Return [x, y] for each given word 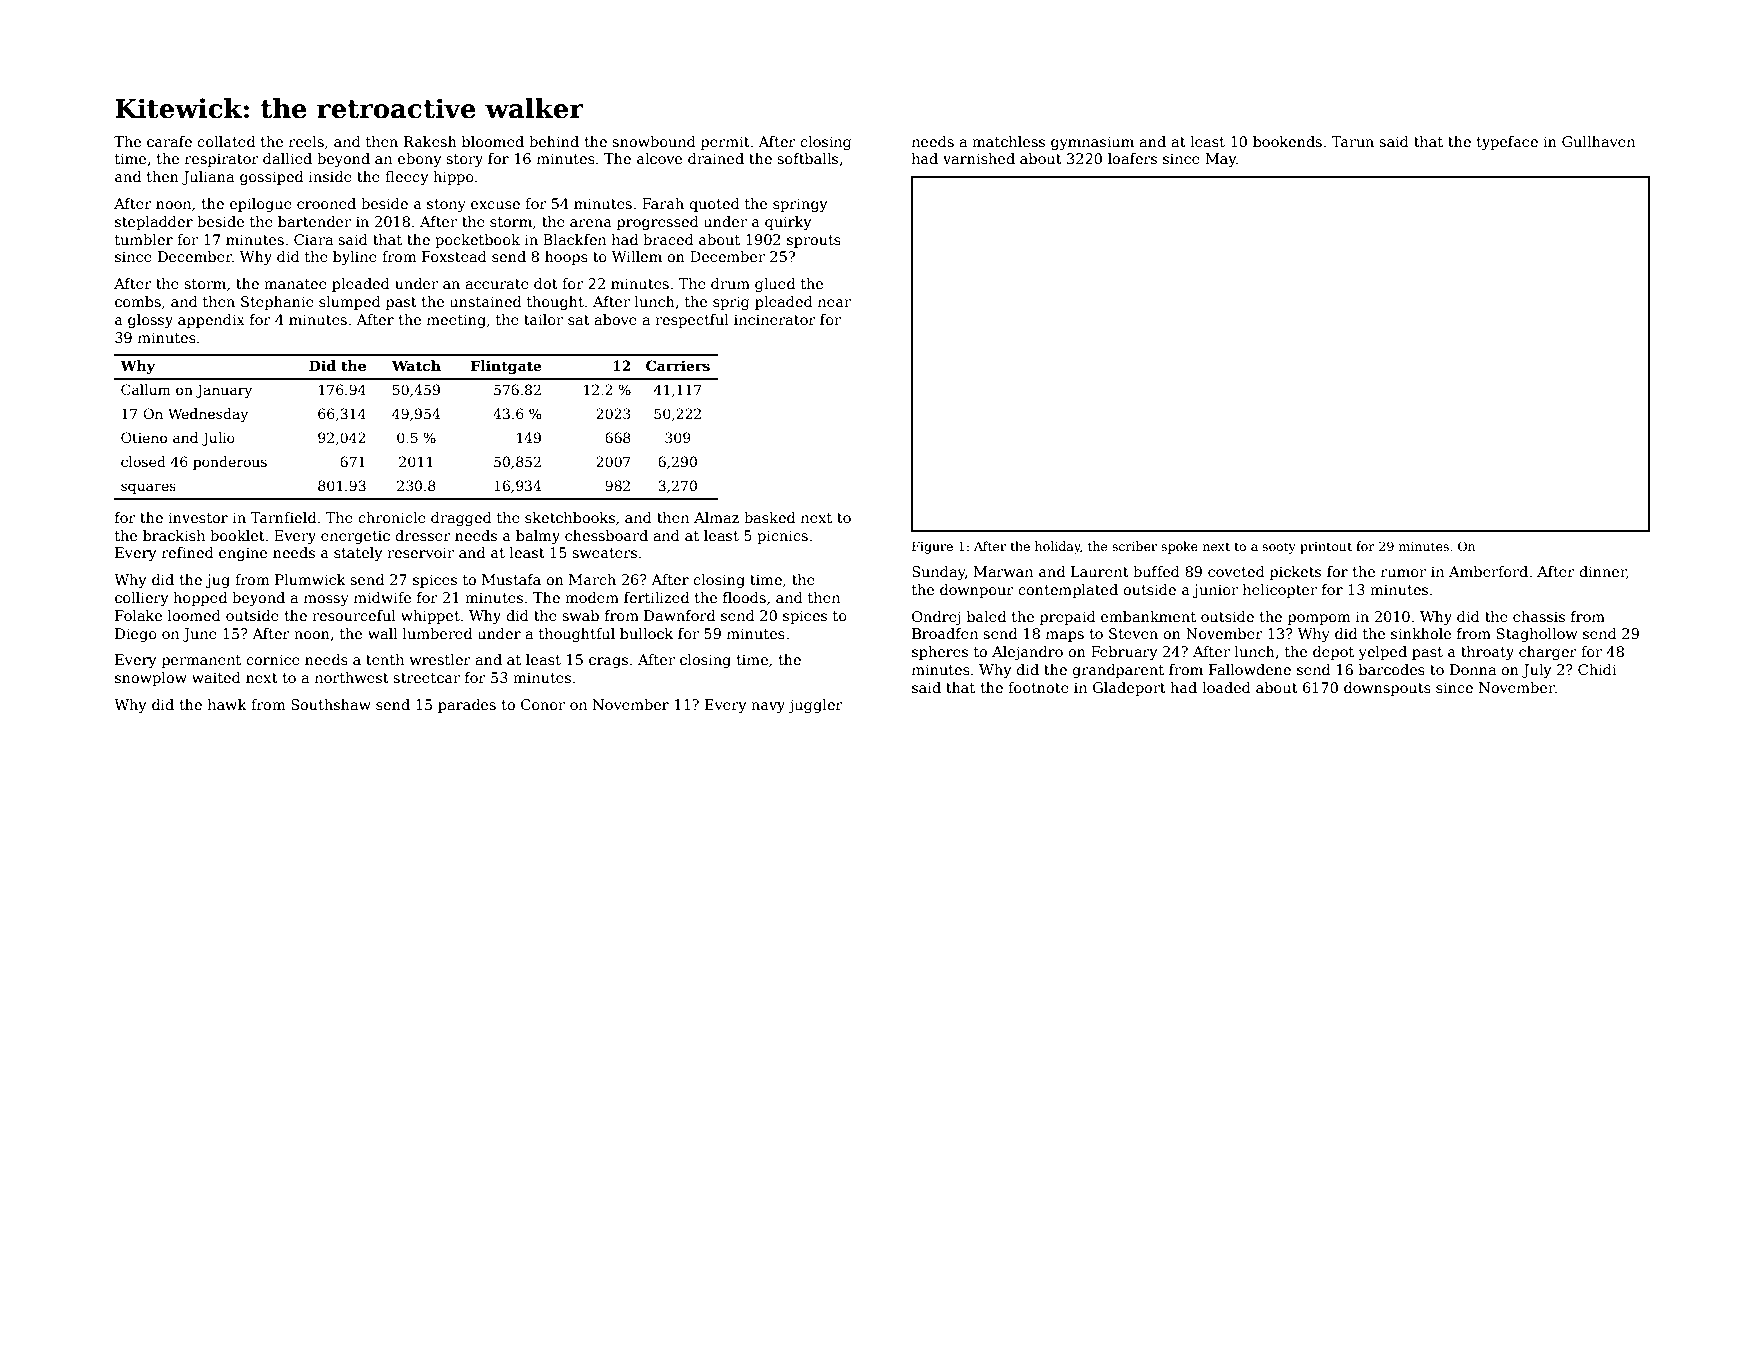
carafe [169, 141]
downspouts [1387, 689]
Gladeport [1129, 689]
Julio [218, 439]
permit [725, 143]
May [1221, 160]
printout [1326, 548]
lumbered [437, 633]
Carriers [678, 365]
